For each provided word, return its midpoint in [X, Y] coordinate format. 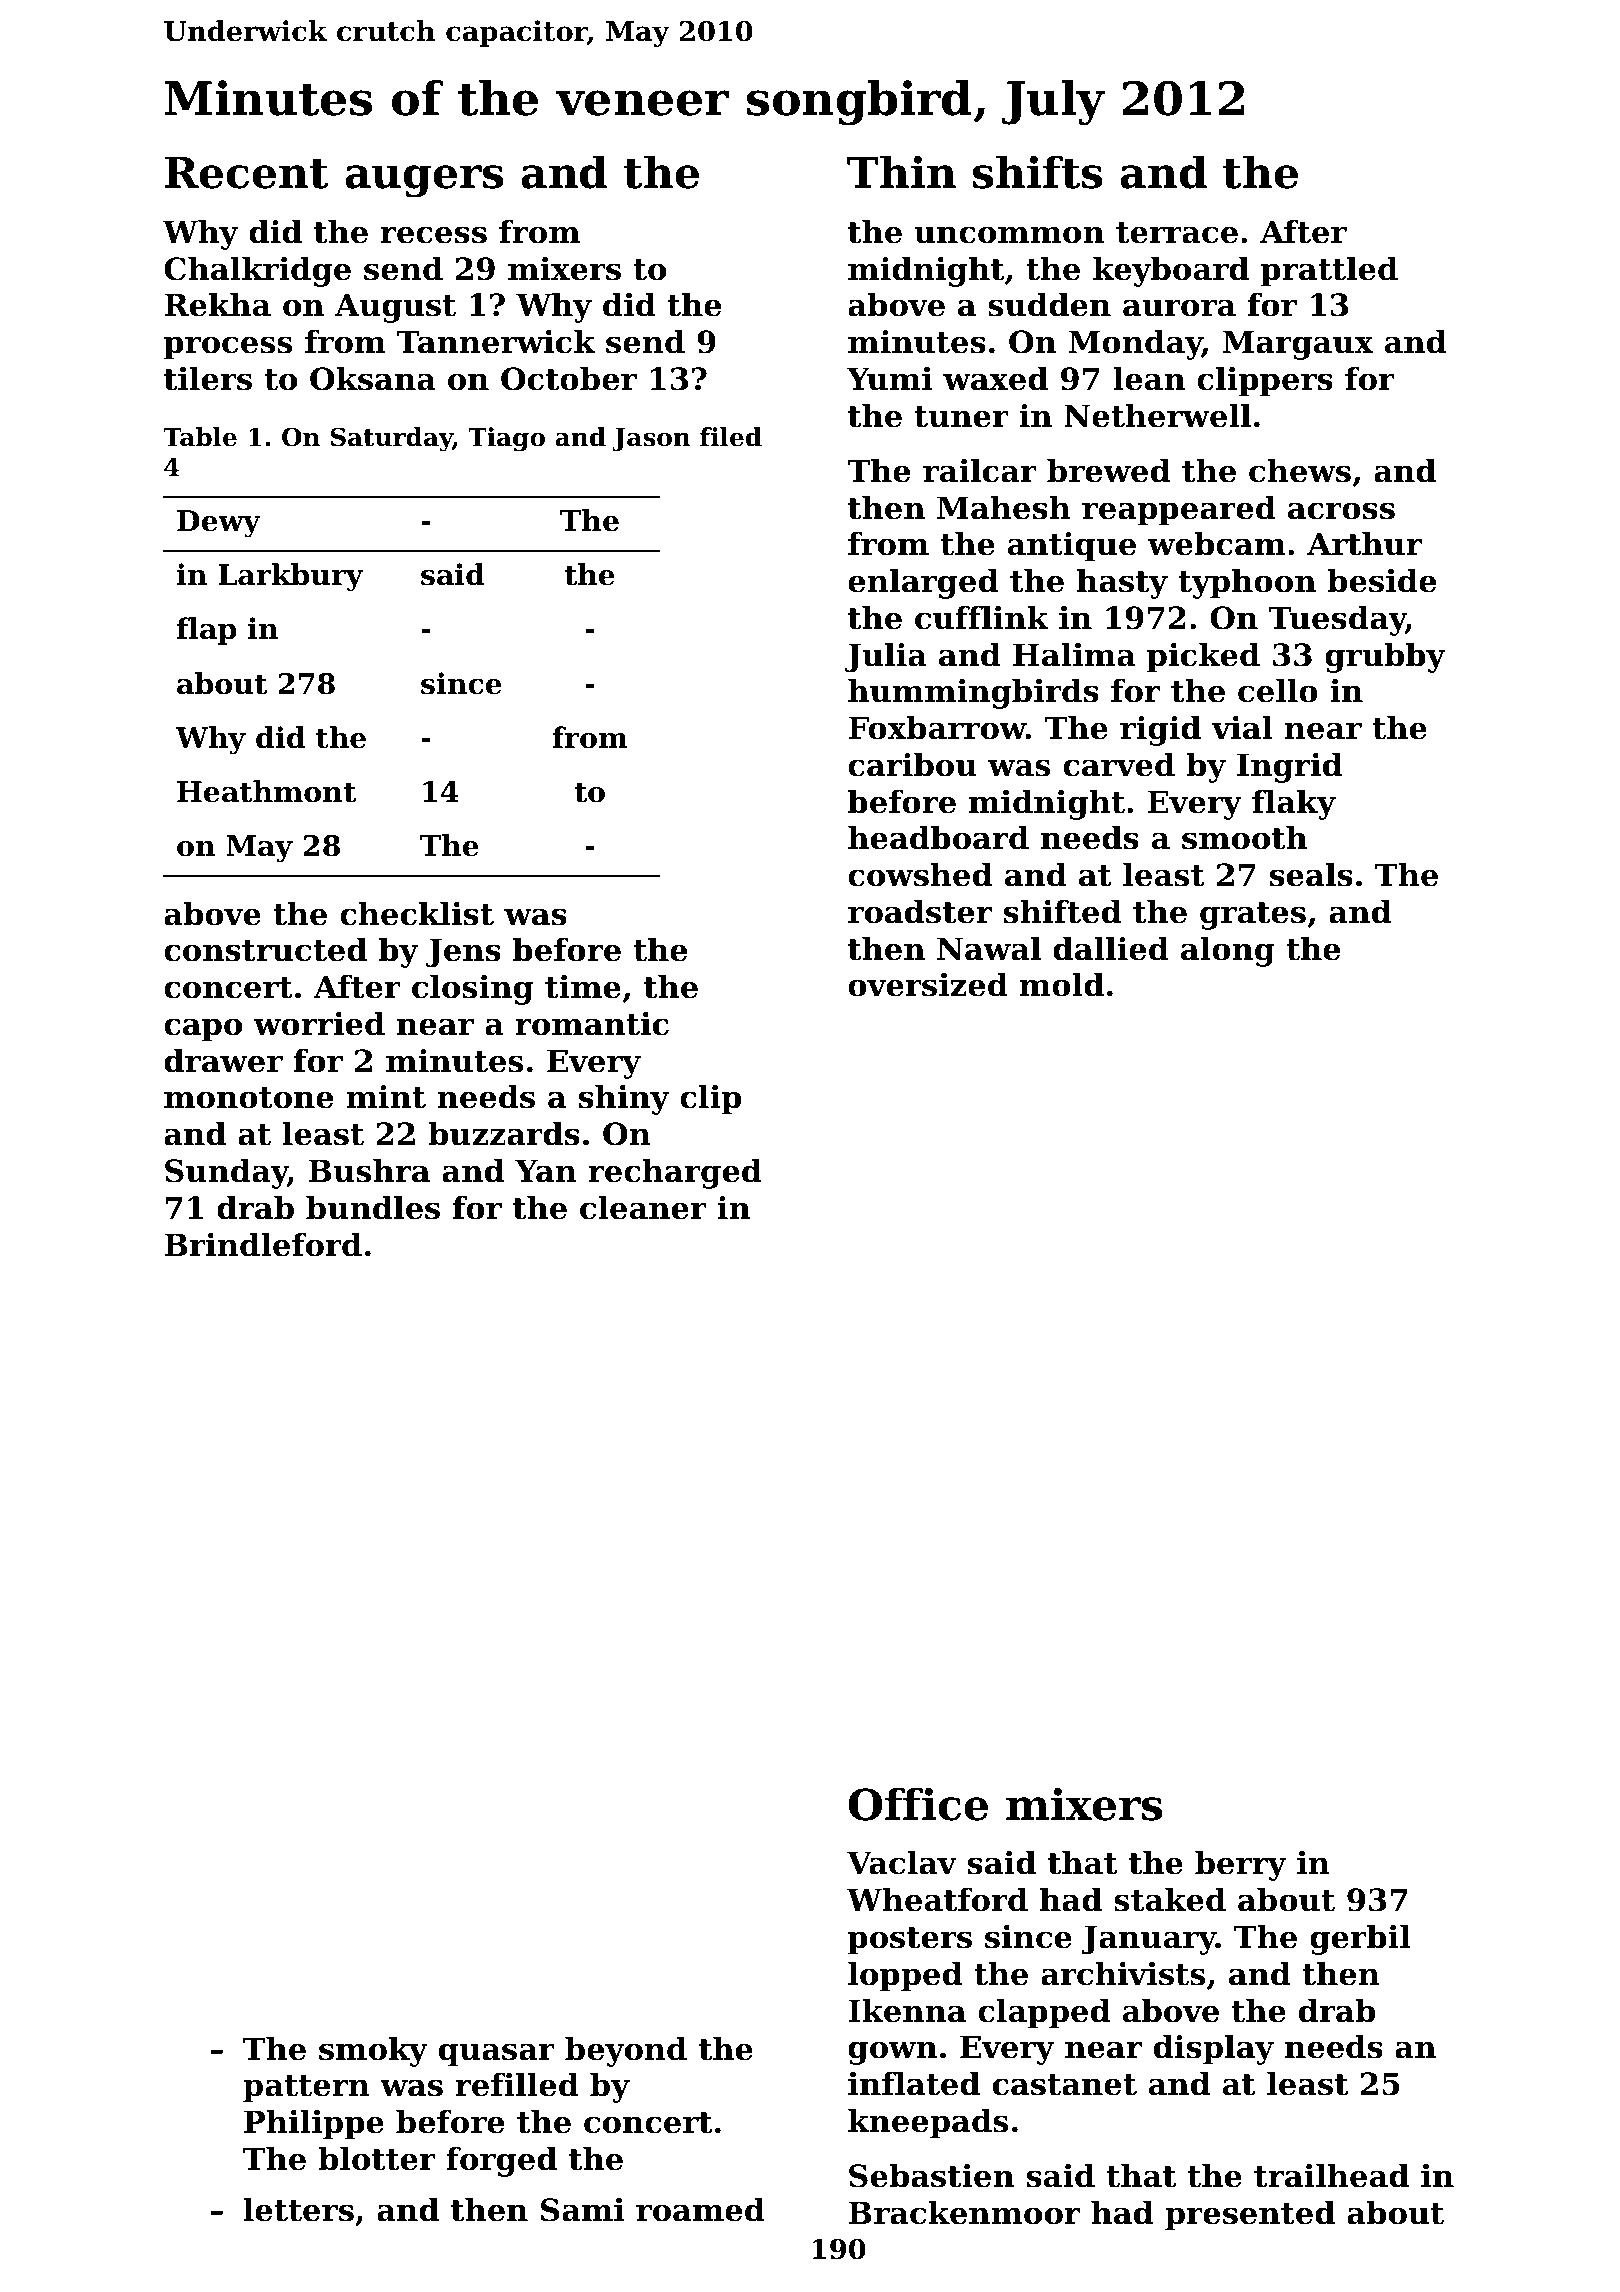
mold [1062, 984]
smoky [373, 2051]
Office [918, 1804]
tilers [208, 378]
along [1228, 951]
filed [731, 437]
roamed [700, 2209]
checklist [417, 913]
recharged [675, 1173]
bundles [373, 1207]
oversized [928, 984]
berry [1240, 1865]
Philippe [314, 2124]
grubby [1385, 657]
